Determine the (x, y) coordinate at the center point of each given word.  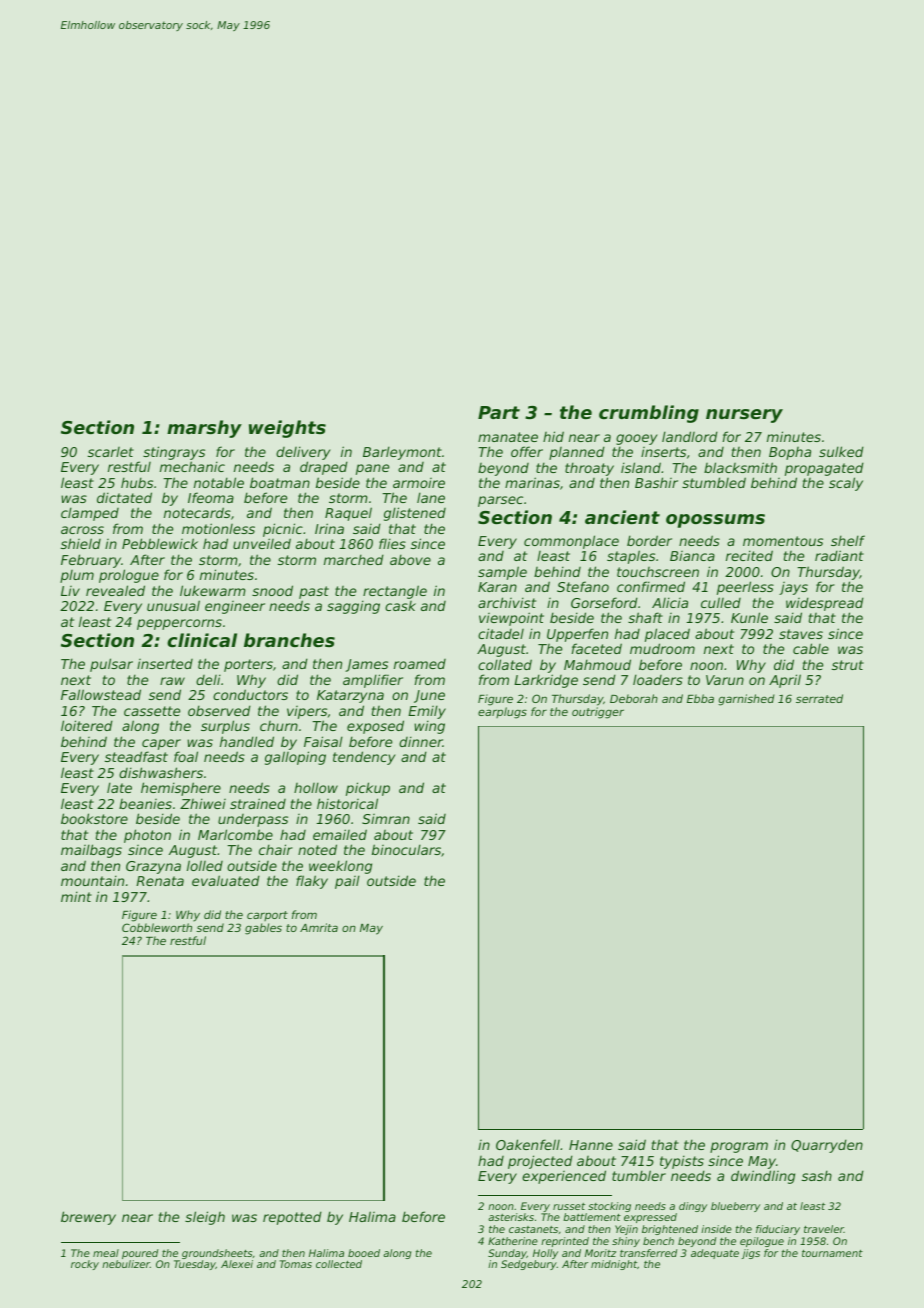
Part (499, 412)
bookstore (94, 818)
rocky (85, 1265)
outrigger (598, 713)
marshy (204, 429)
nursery (744, 416)
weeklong (340, 867)
